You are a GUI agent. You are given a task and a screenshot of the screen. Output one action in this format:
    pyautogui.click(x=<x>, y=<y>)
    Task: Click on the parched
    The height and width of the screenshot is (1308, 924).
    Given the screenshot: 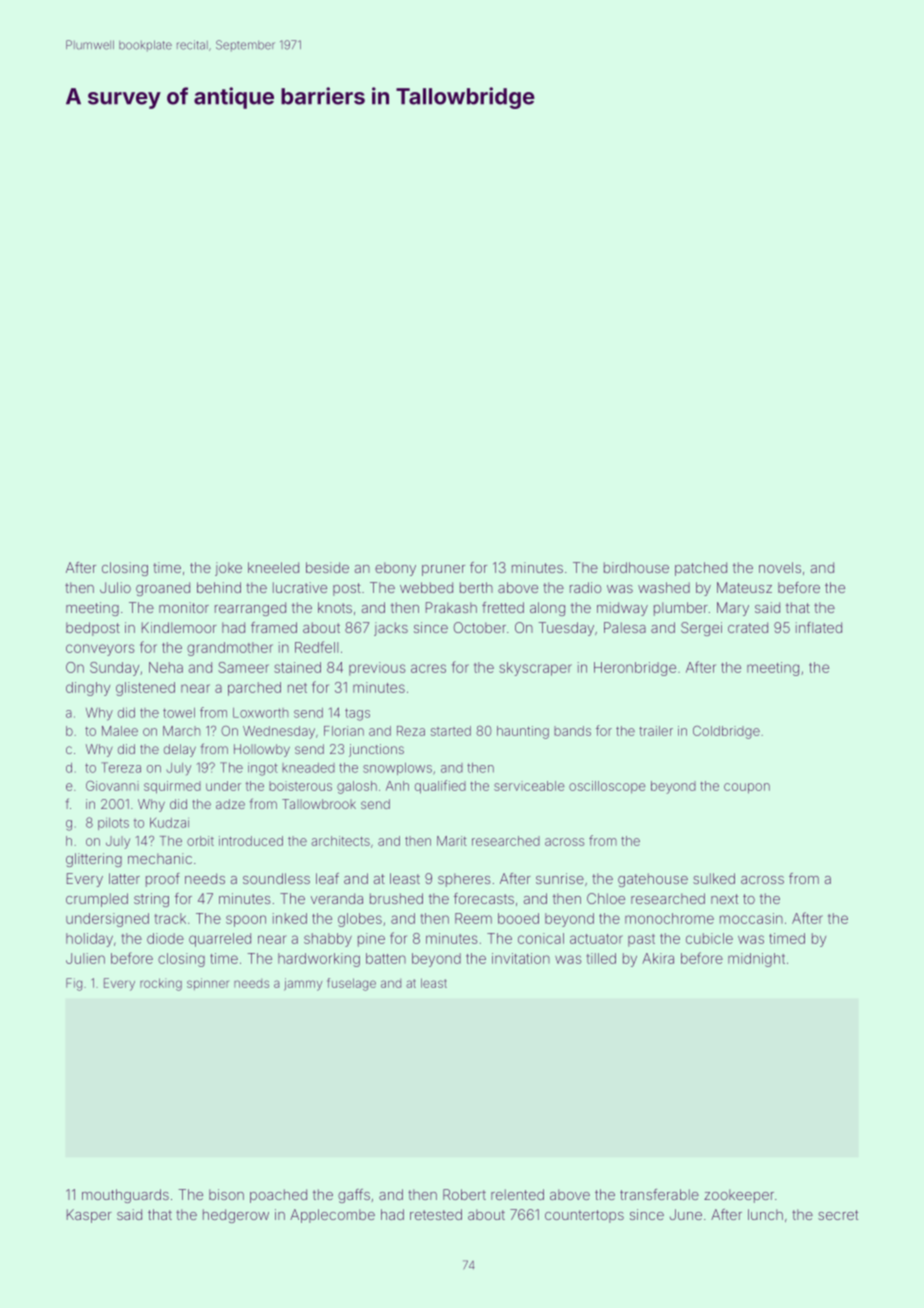 What is the action you would take?
    pyautogui.click(x=254, y=689)
